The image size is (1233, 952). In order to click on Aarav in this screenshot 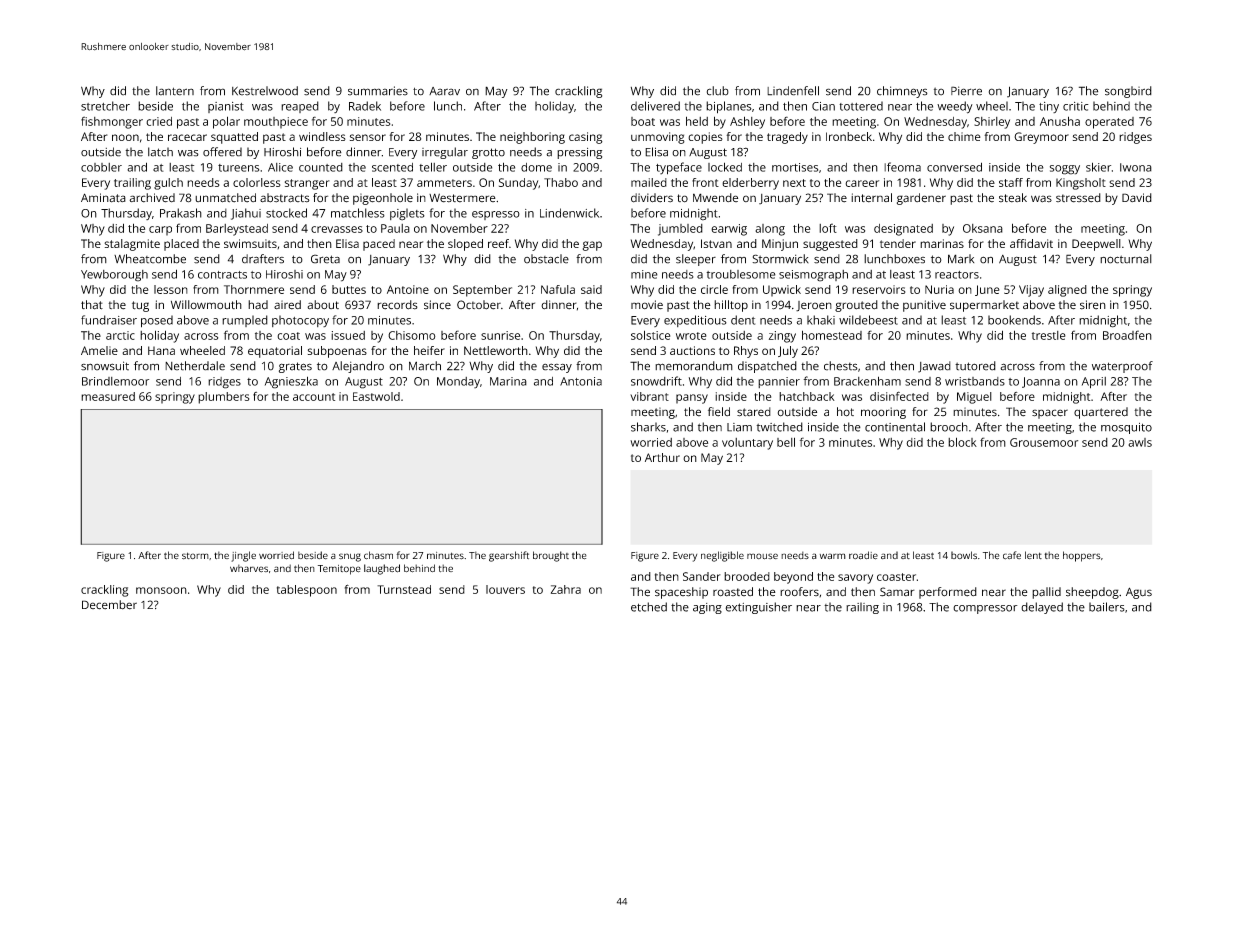, I will do `click(444, 91)`.
